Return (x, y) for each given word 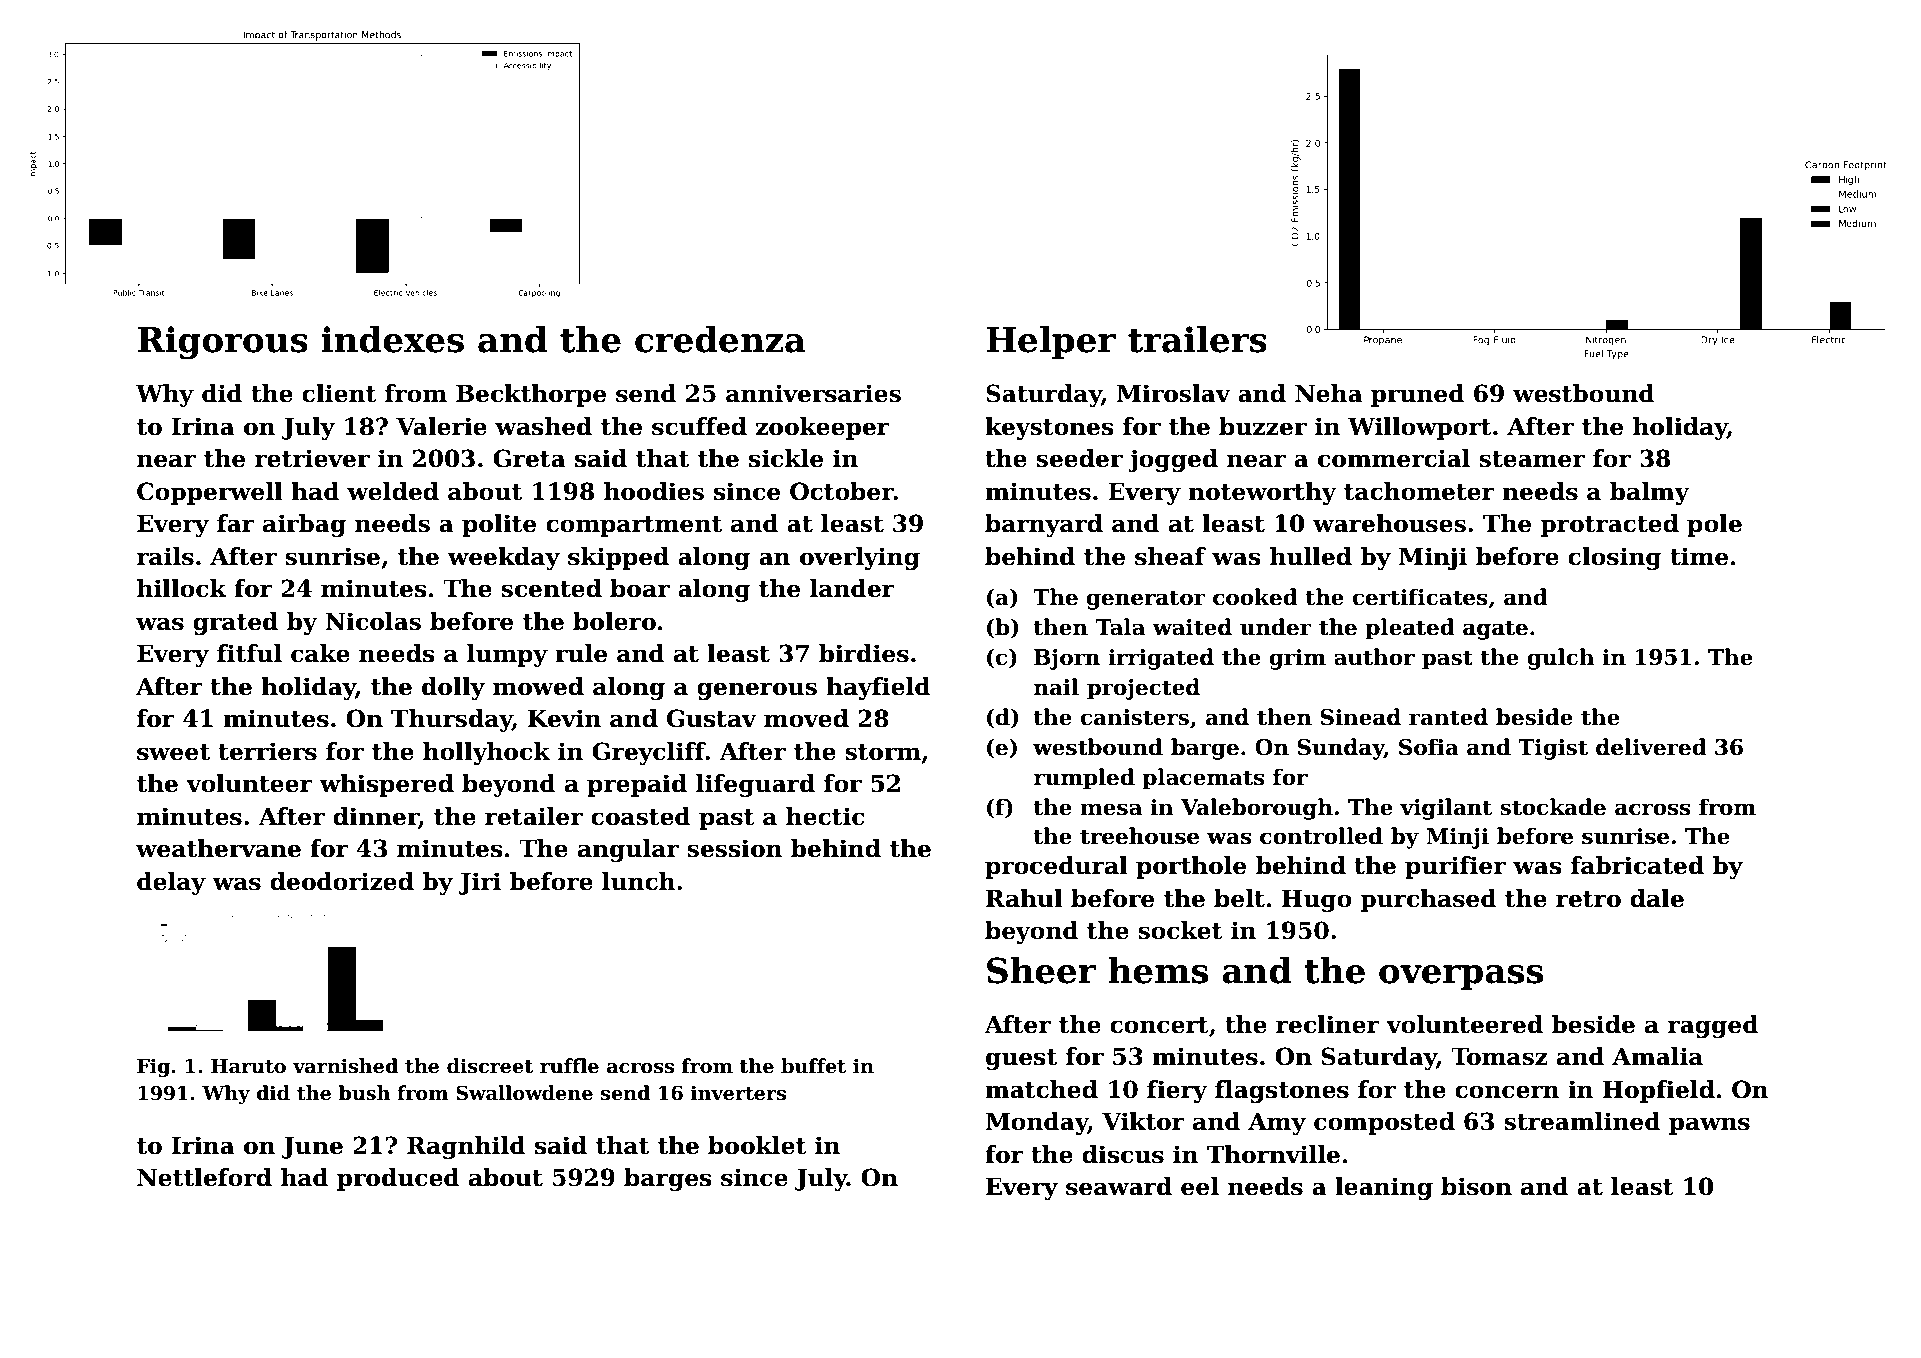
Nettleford (204, 1177)
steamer (1532, 459)
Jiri (479, 883)
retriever (312, 458)
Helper (1051, 342)
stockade (1553, 807)
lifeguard (755, 785)
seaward (1119, 1186)
